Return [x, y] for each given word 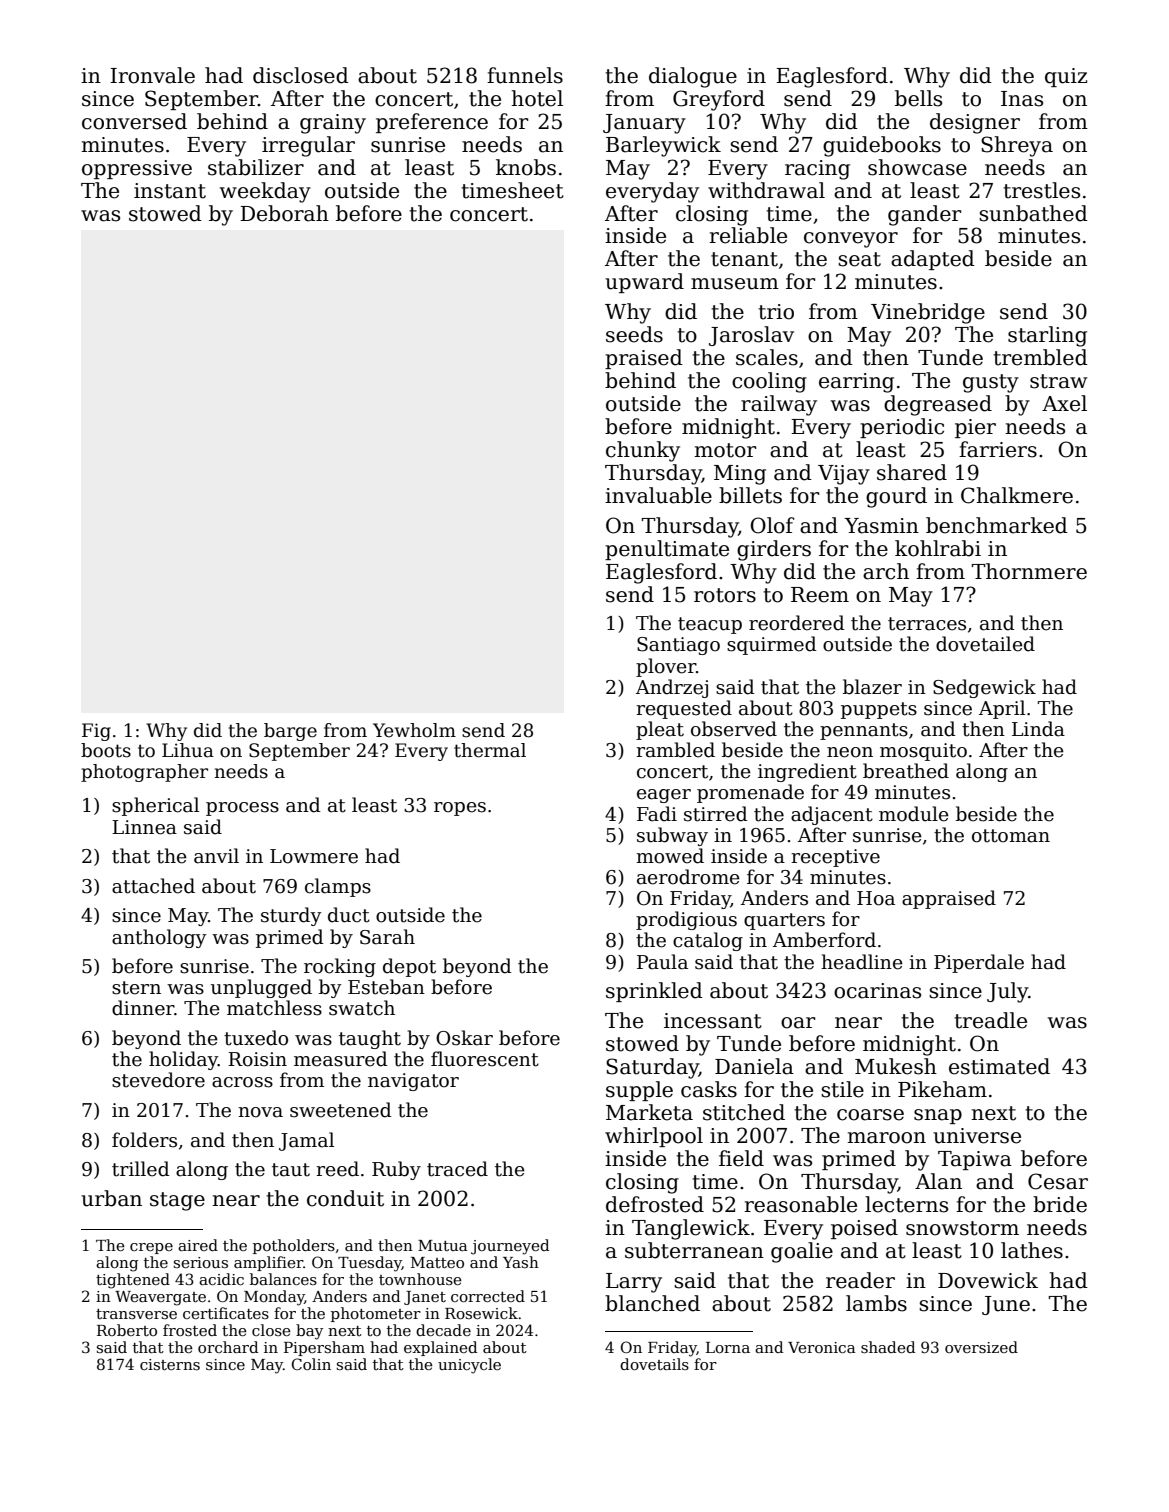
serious [201, 1262]
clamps [338, 887]
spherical [155, 806]
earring [856, 383]
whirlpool [654, 1137]
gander [924, 215]
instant [170, 191]
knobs [526, 167]
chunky [643, 451]
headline [862, 962]
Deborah [284, 213]
